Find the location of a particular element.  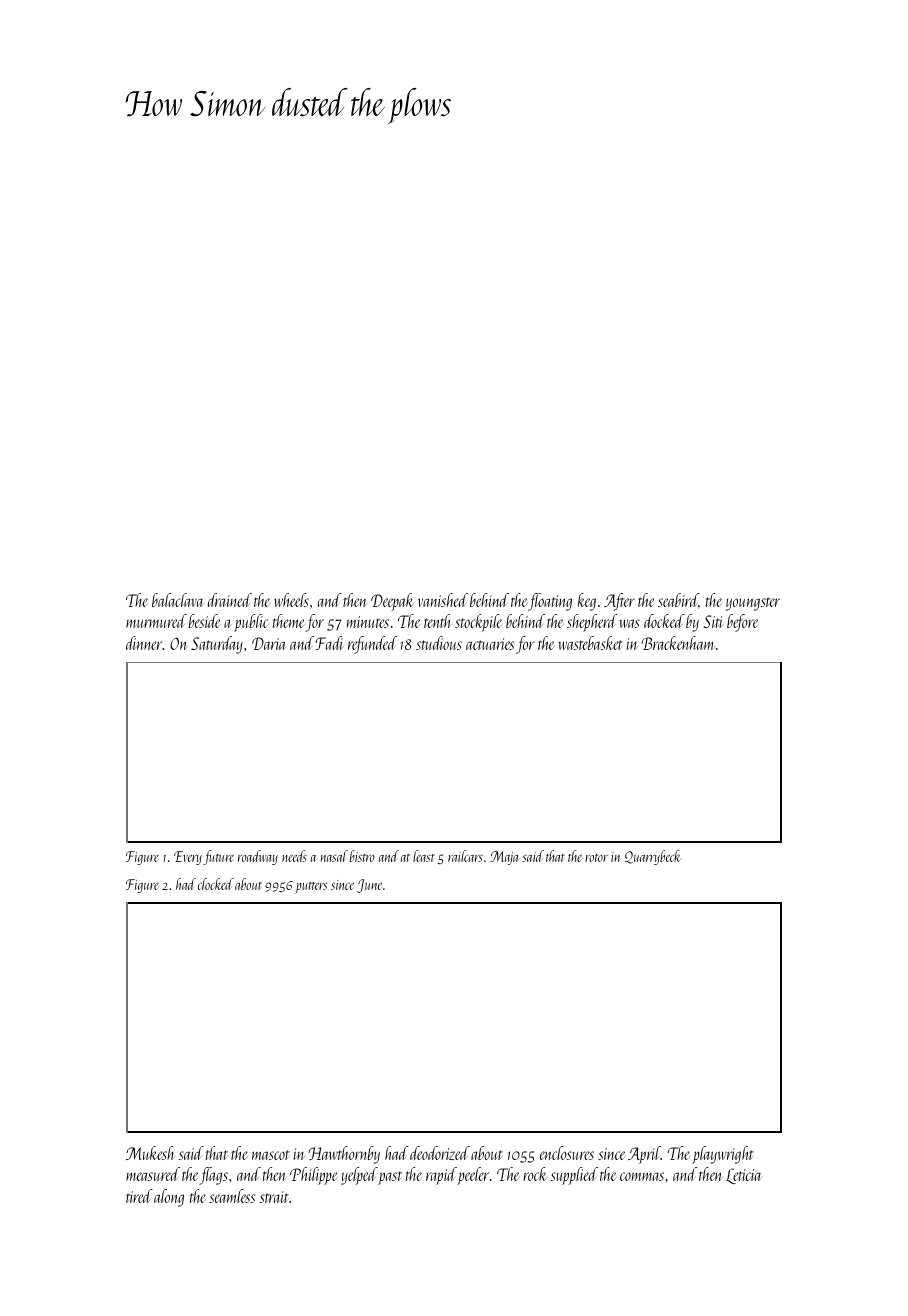

Saturday is located at coordinates (217, 645).
